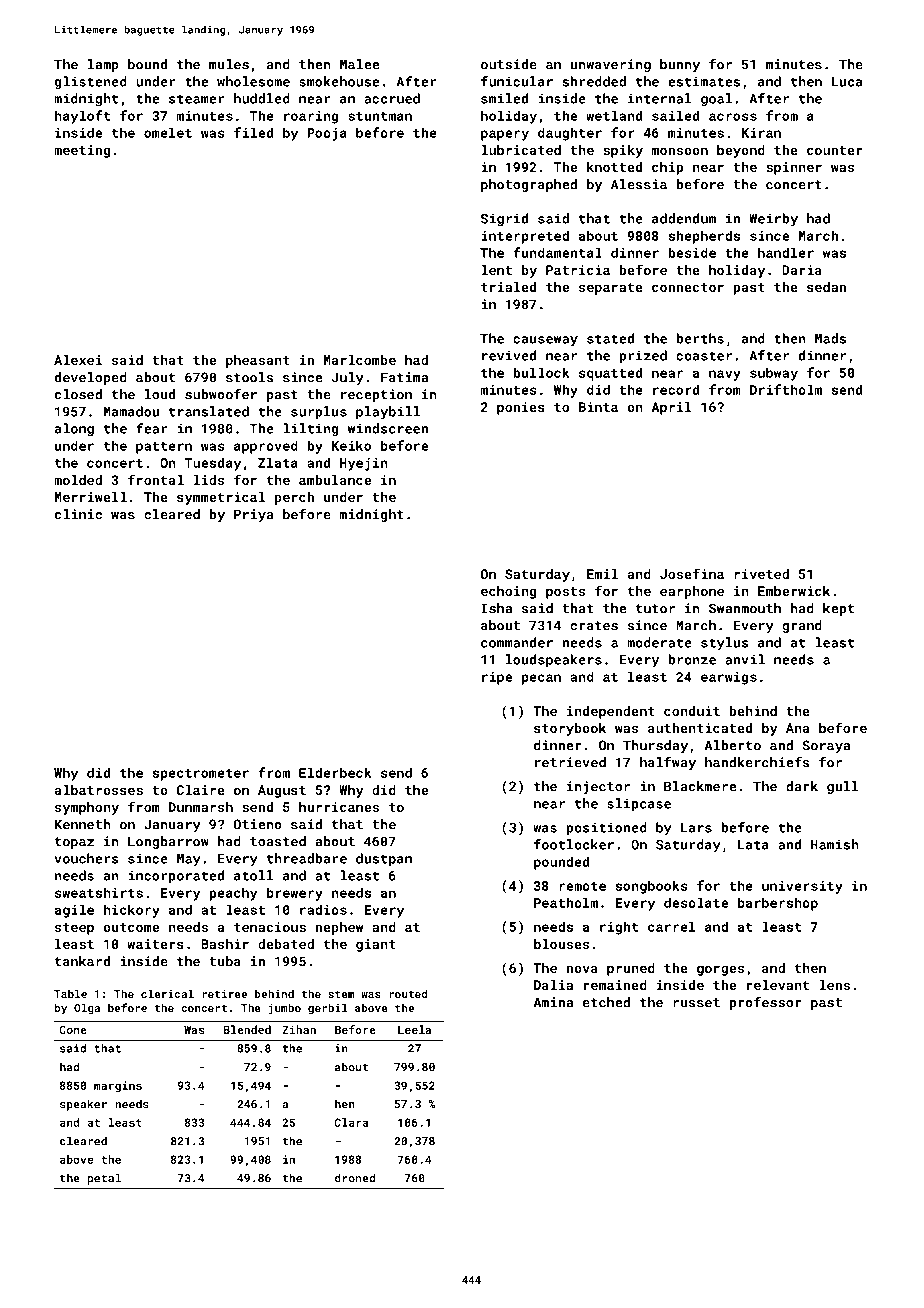 This screenshot has height=1308, width=924. What do you see at coordinates (118, 1086) in the screenshot?
I see `margins` at bounding box center [118, 1086].
